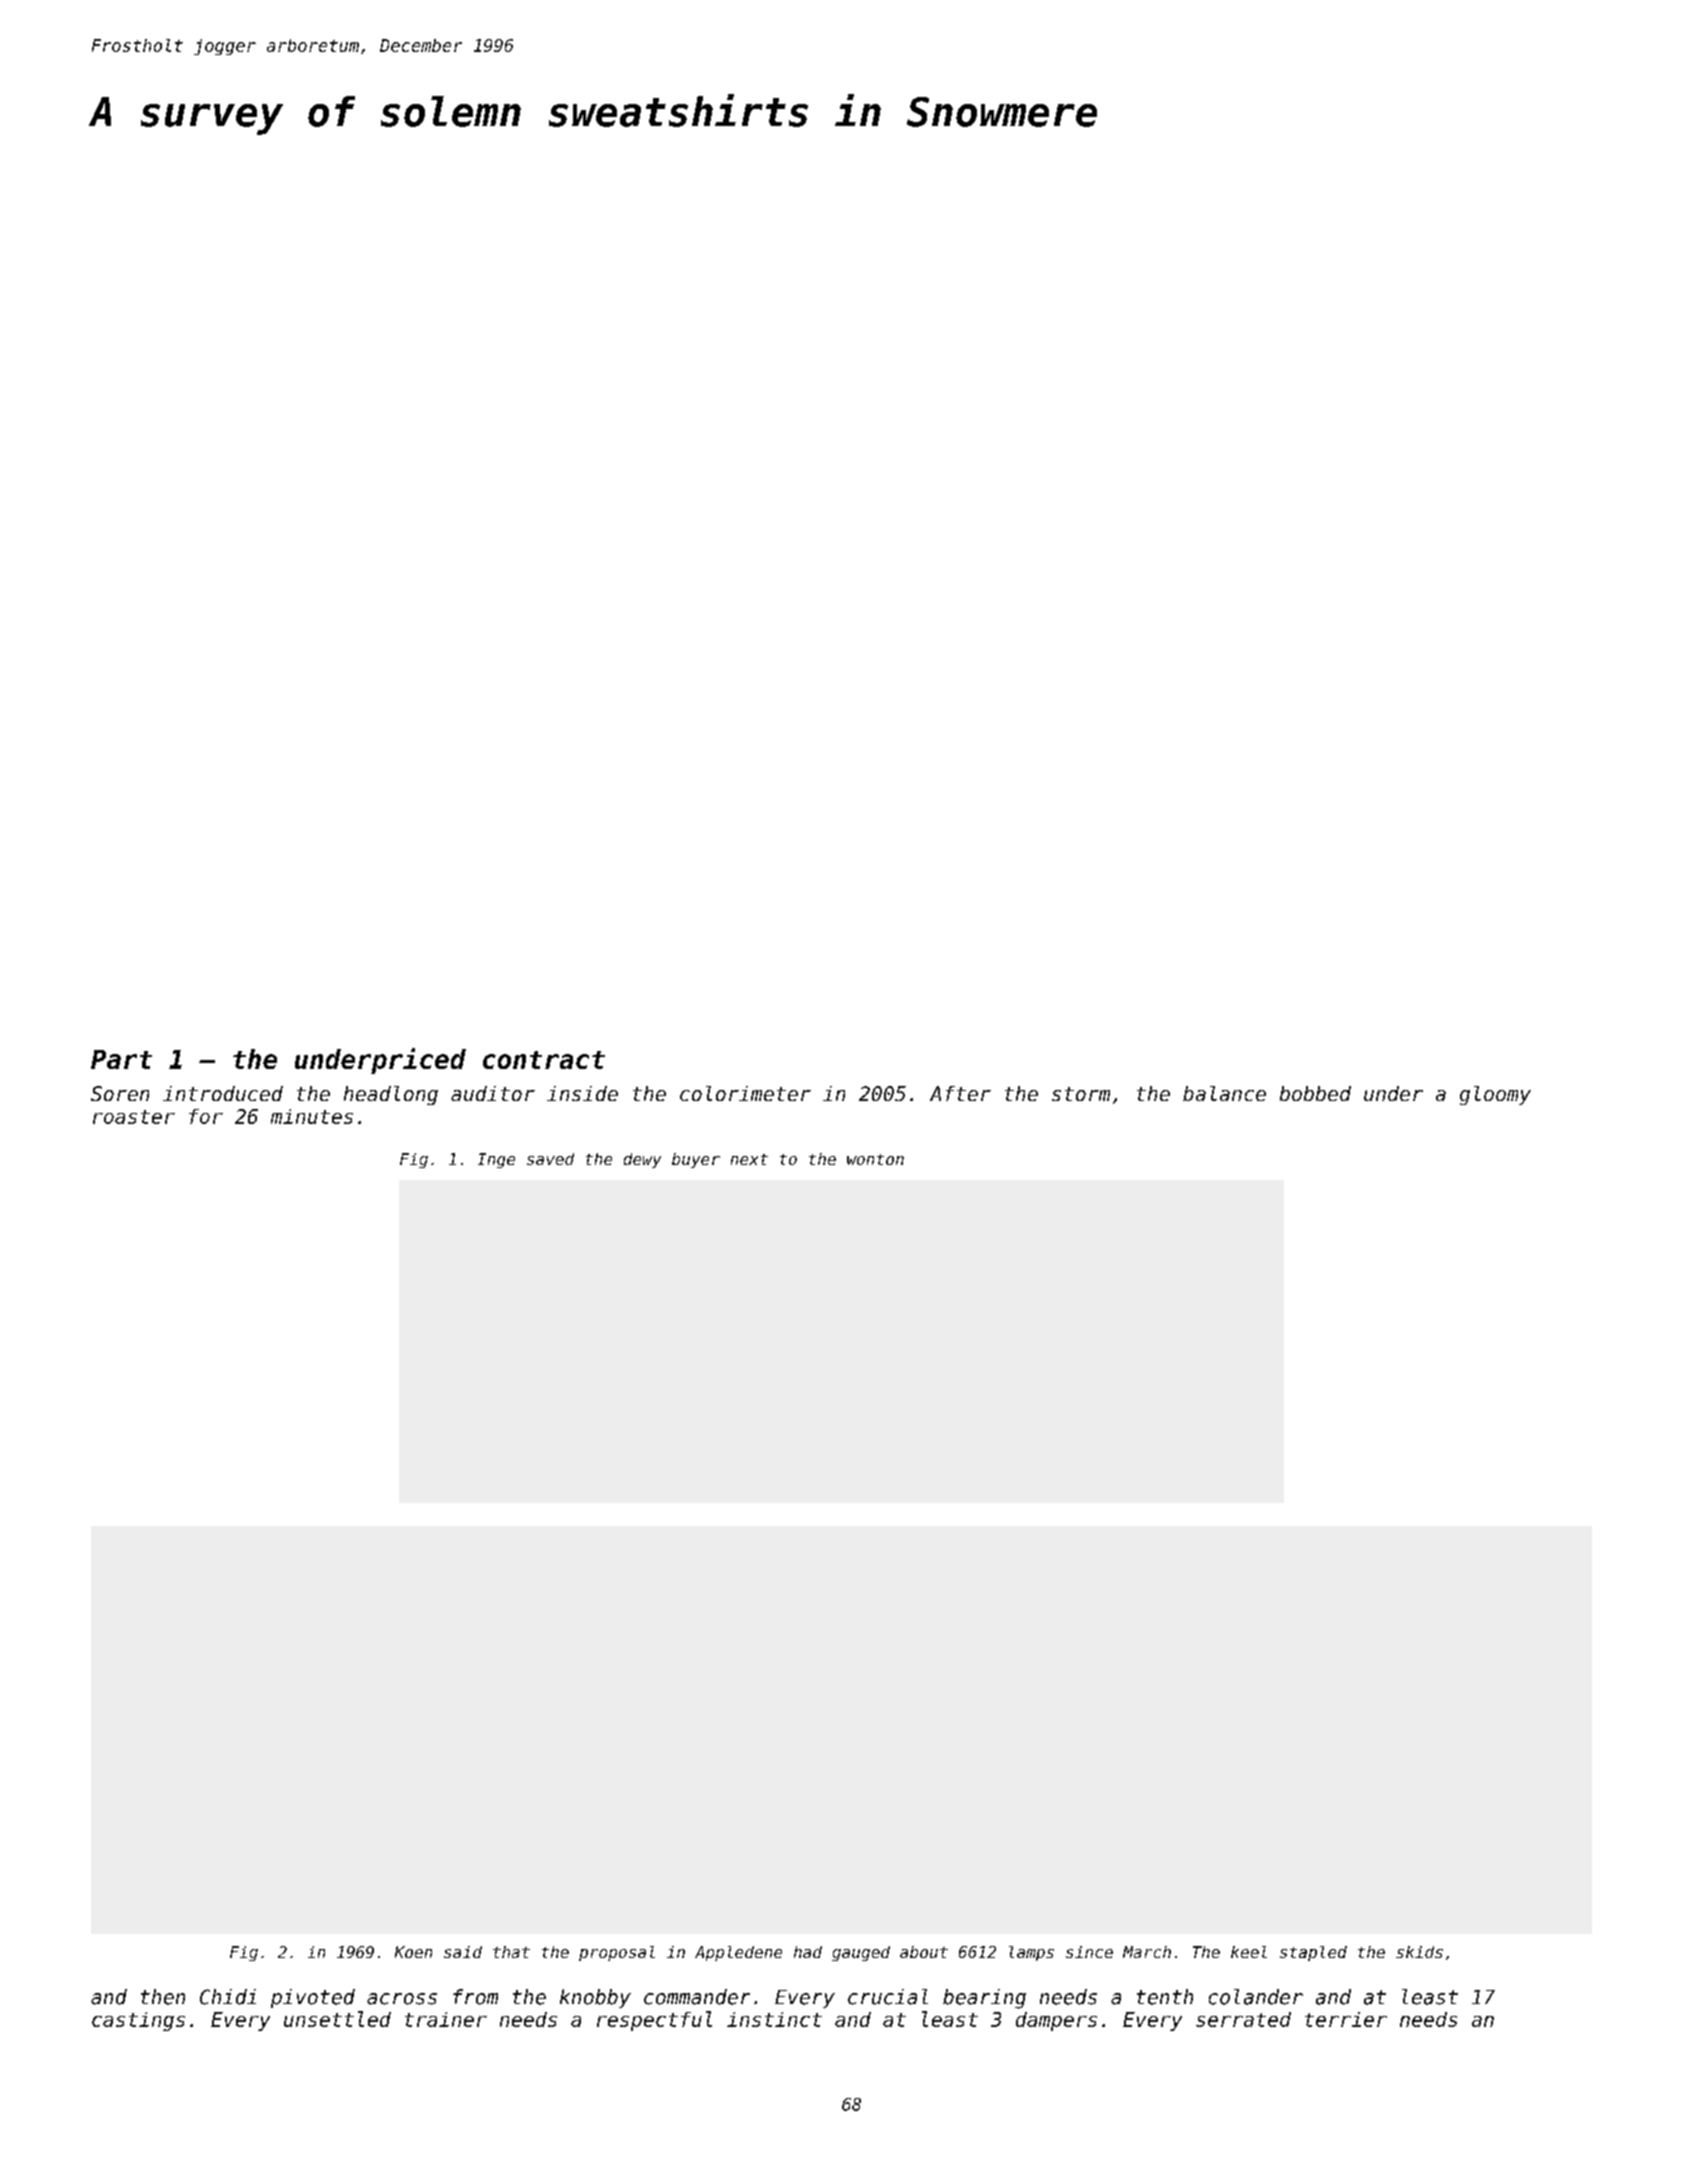 This screenshot has height=2178, width=1683. What do you see at coordinates (496, 1160) in the screenshot?
I see `Inge` at bounding box center [496, 1160].
